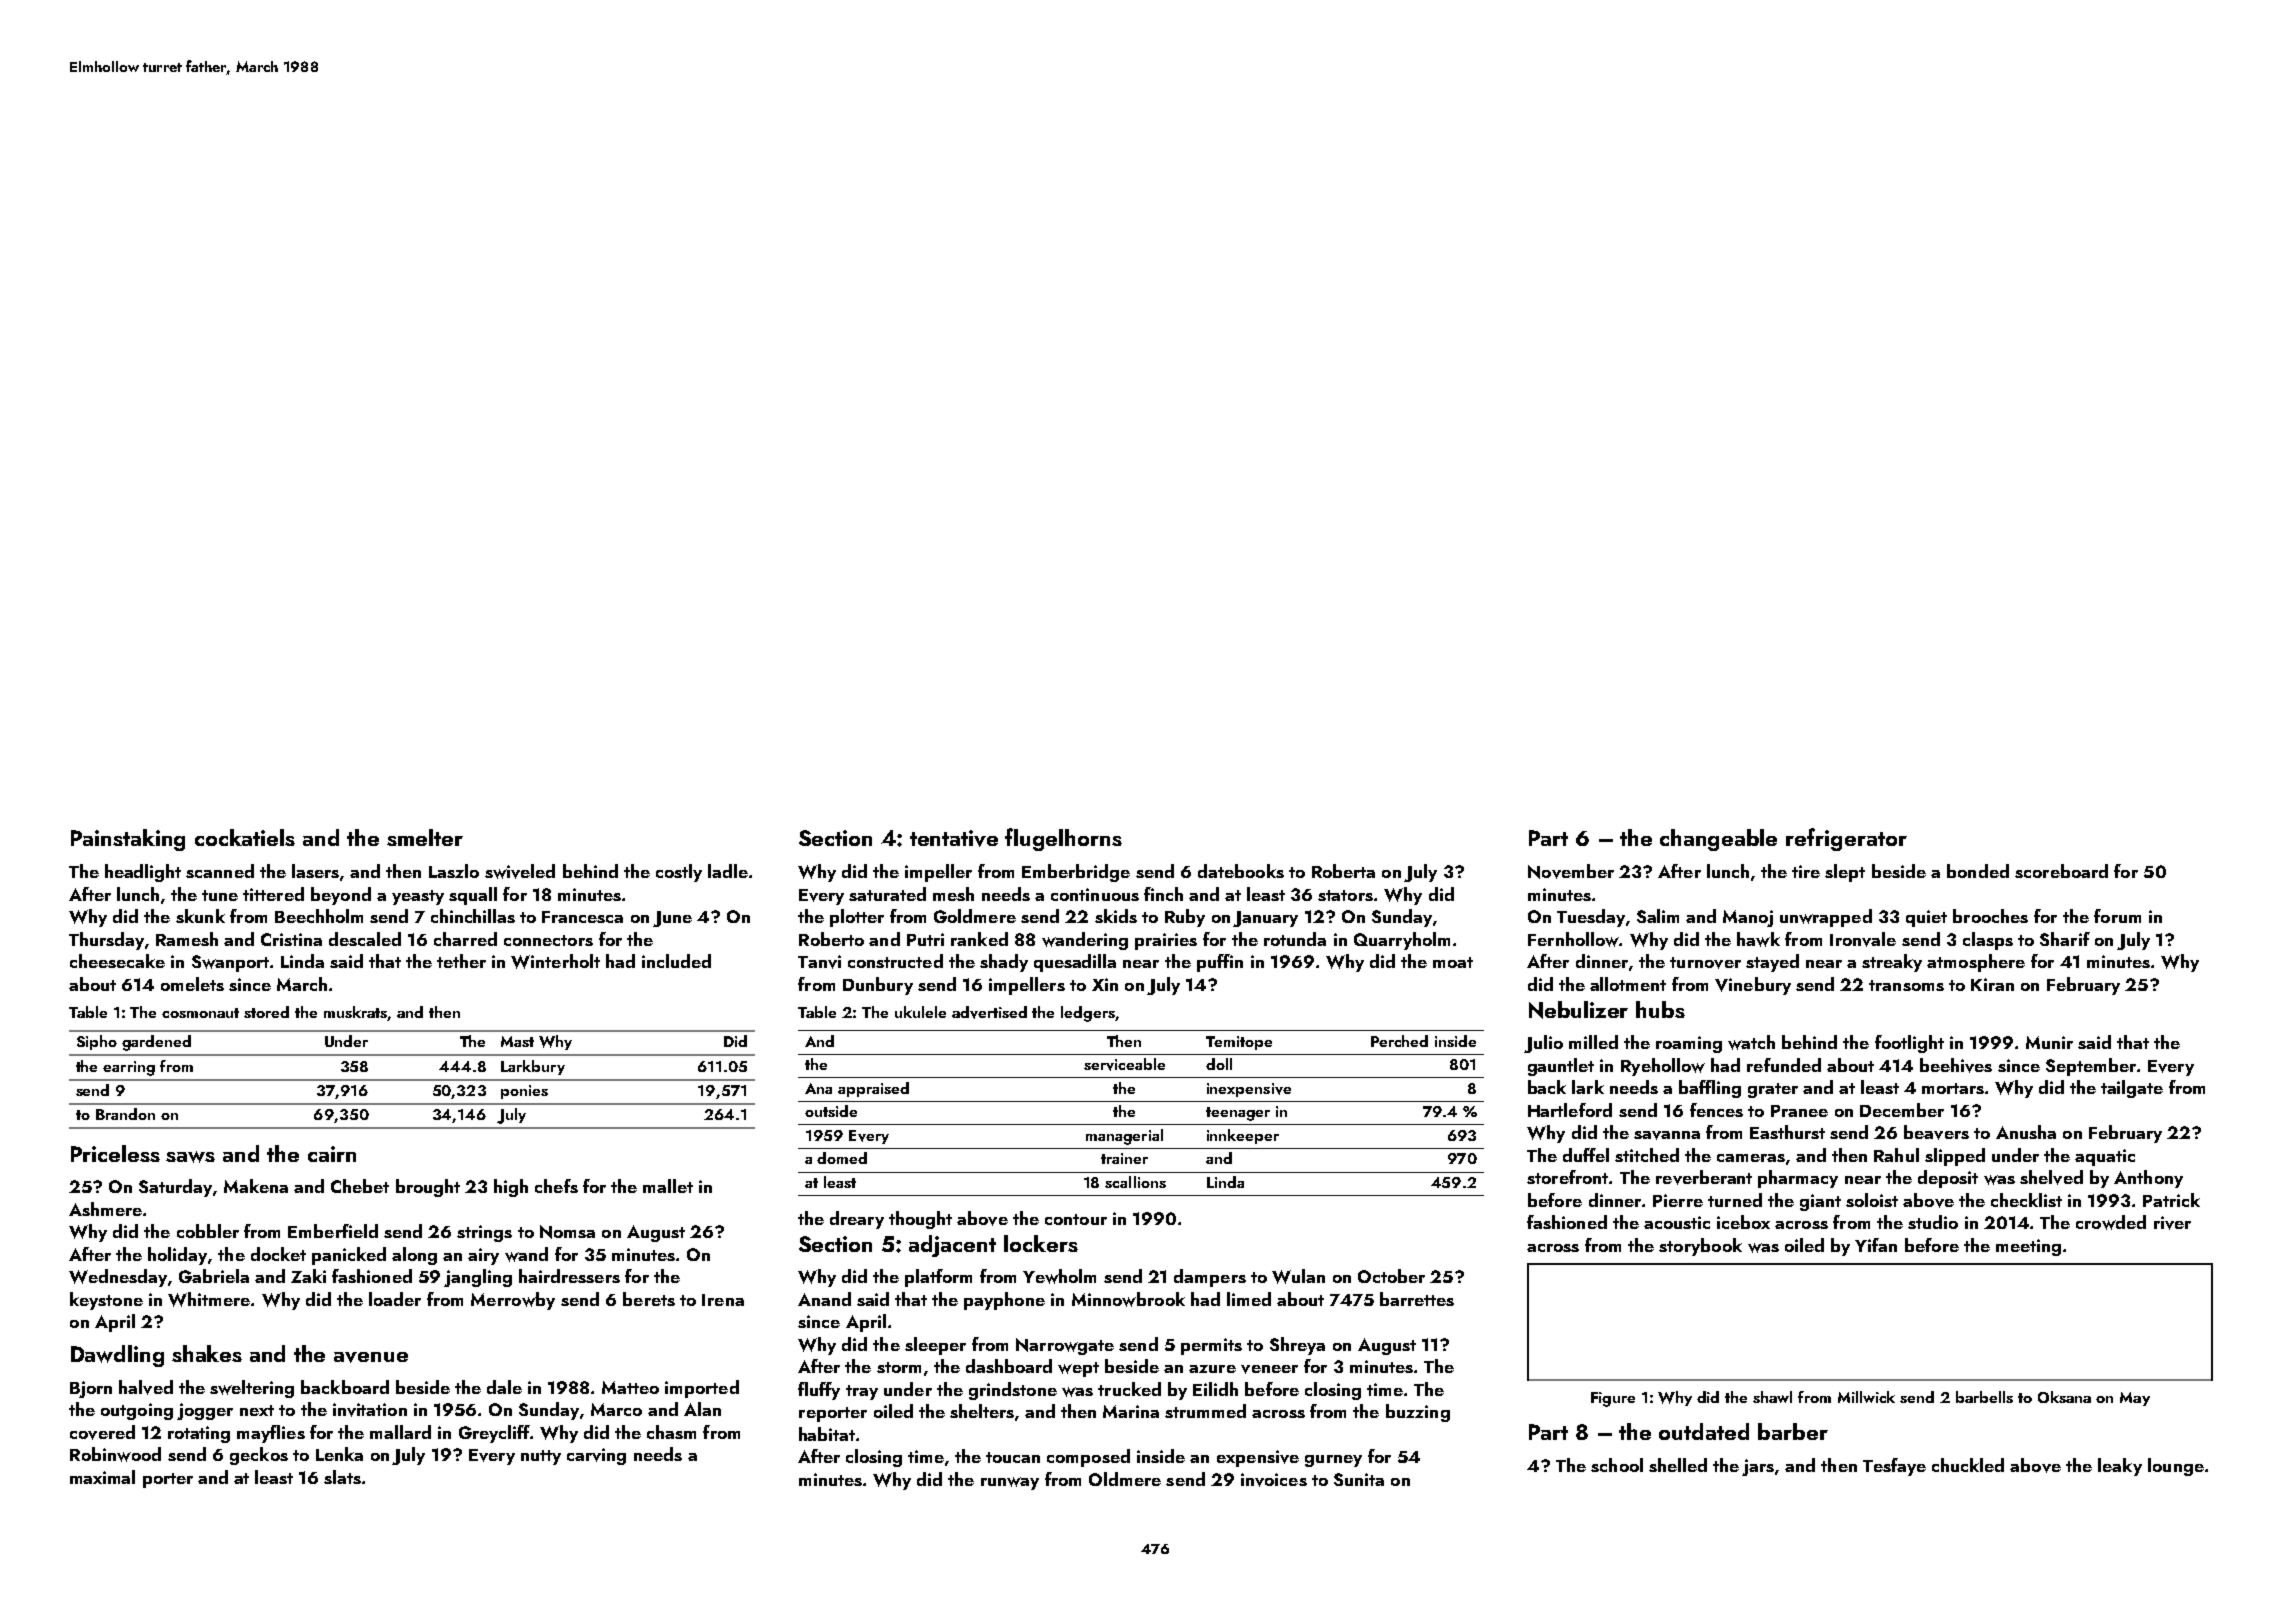 This screenshot has width=2282, height=1614. Describe the element at coordinates (1866, 1397) in the screenshot. I see `Millwick` at that location.
